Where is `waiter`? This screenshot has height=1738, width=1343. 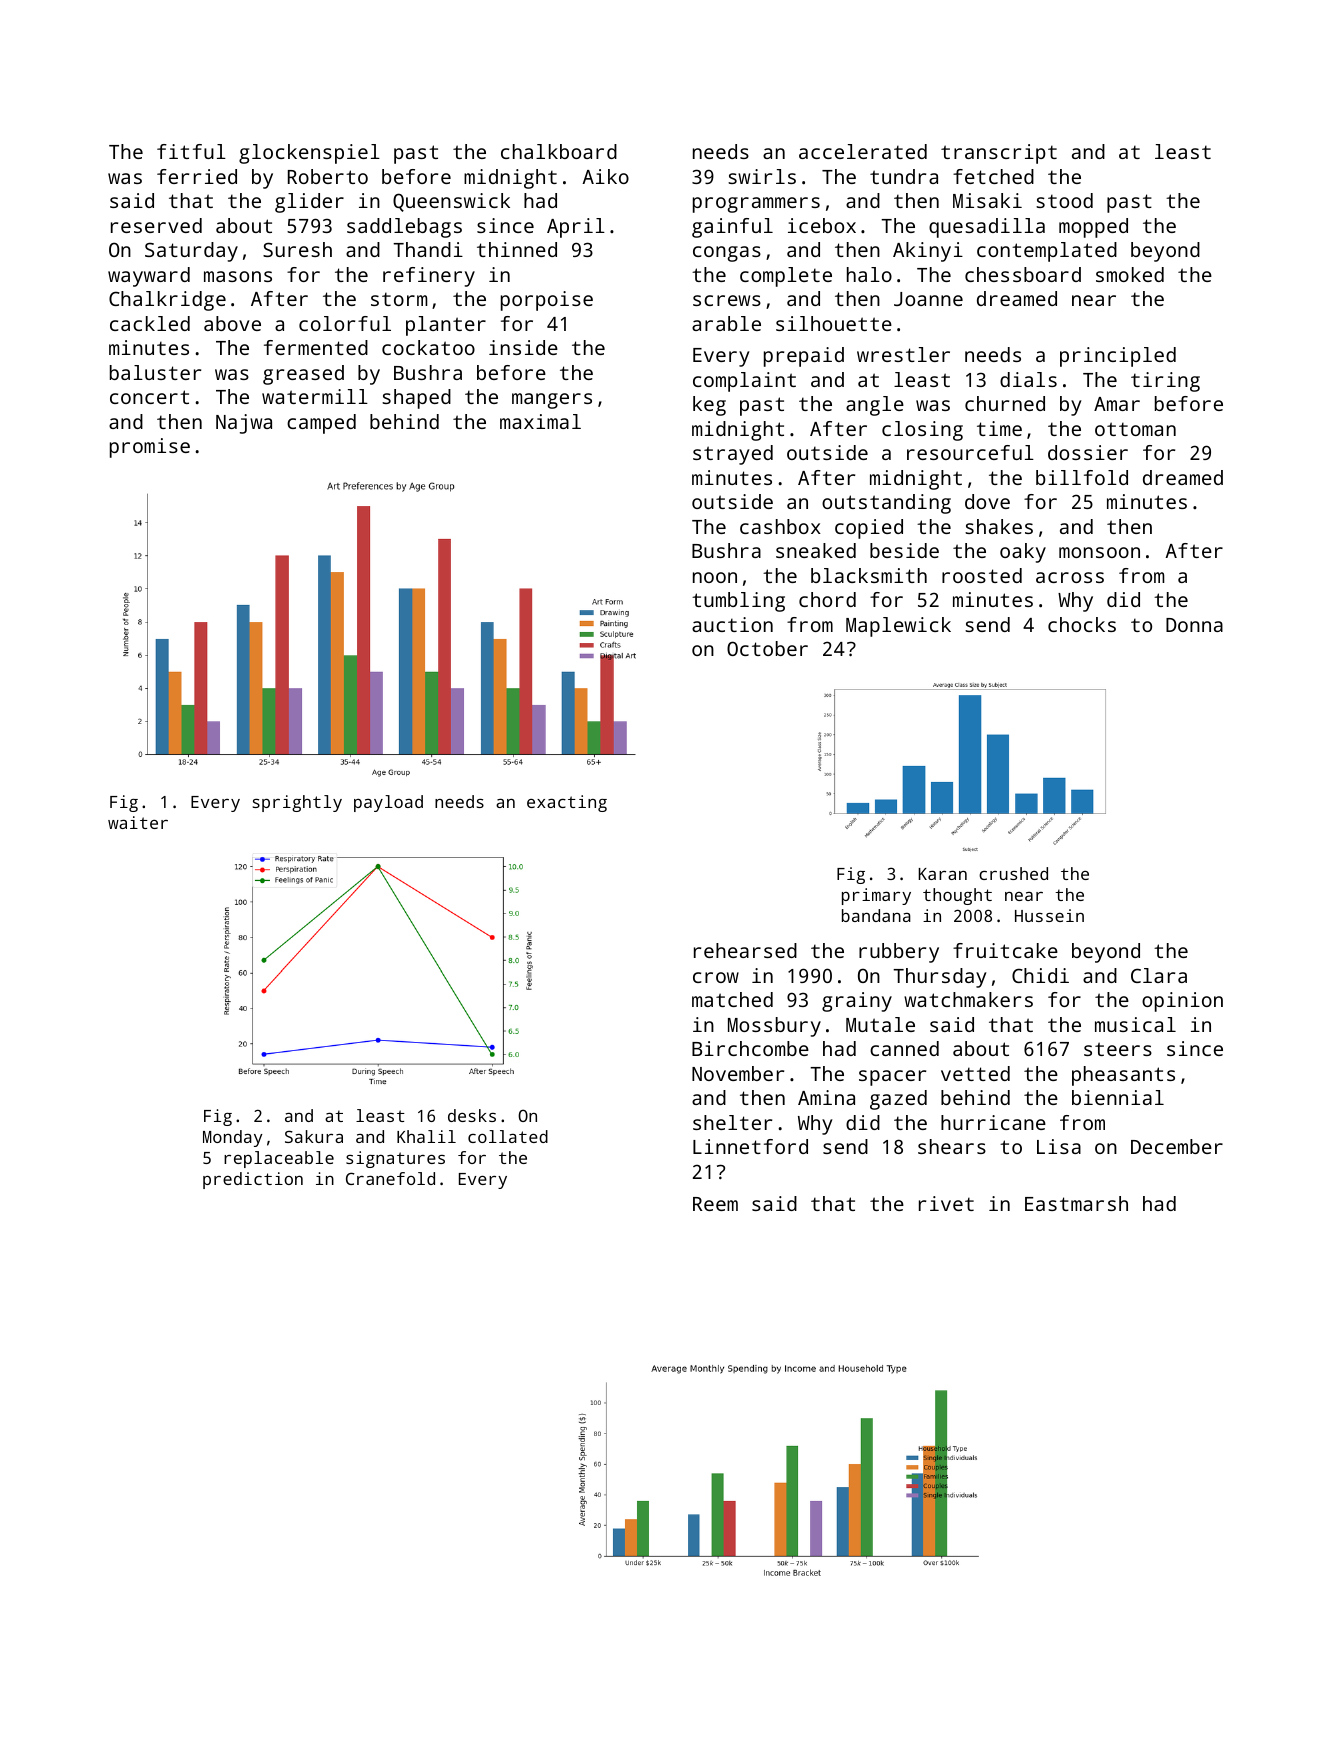 waiter is located at coordinates (138, 822).
